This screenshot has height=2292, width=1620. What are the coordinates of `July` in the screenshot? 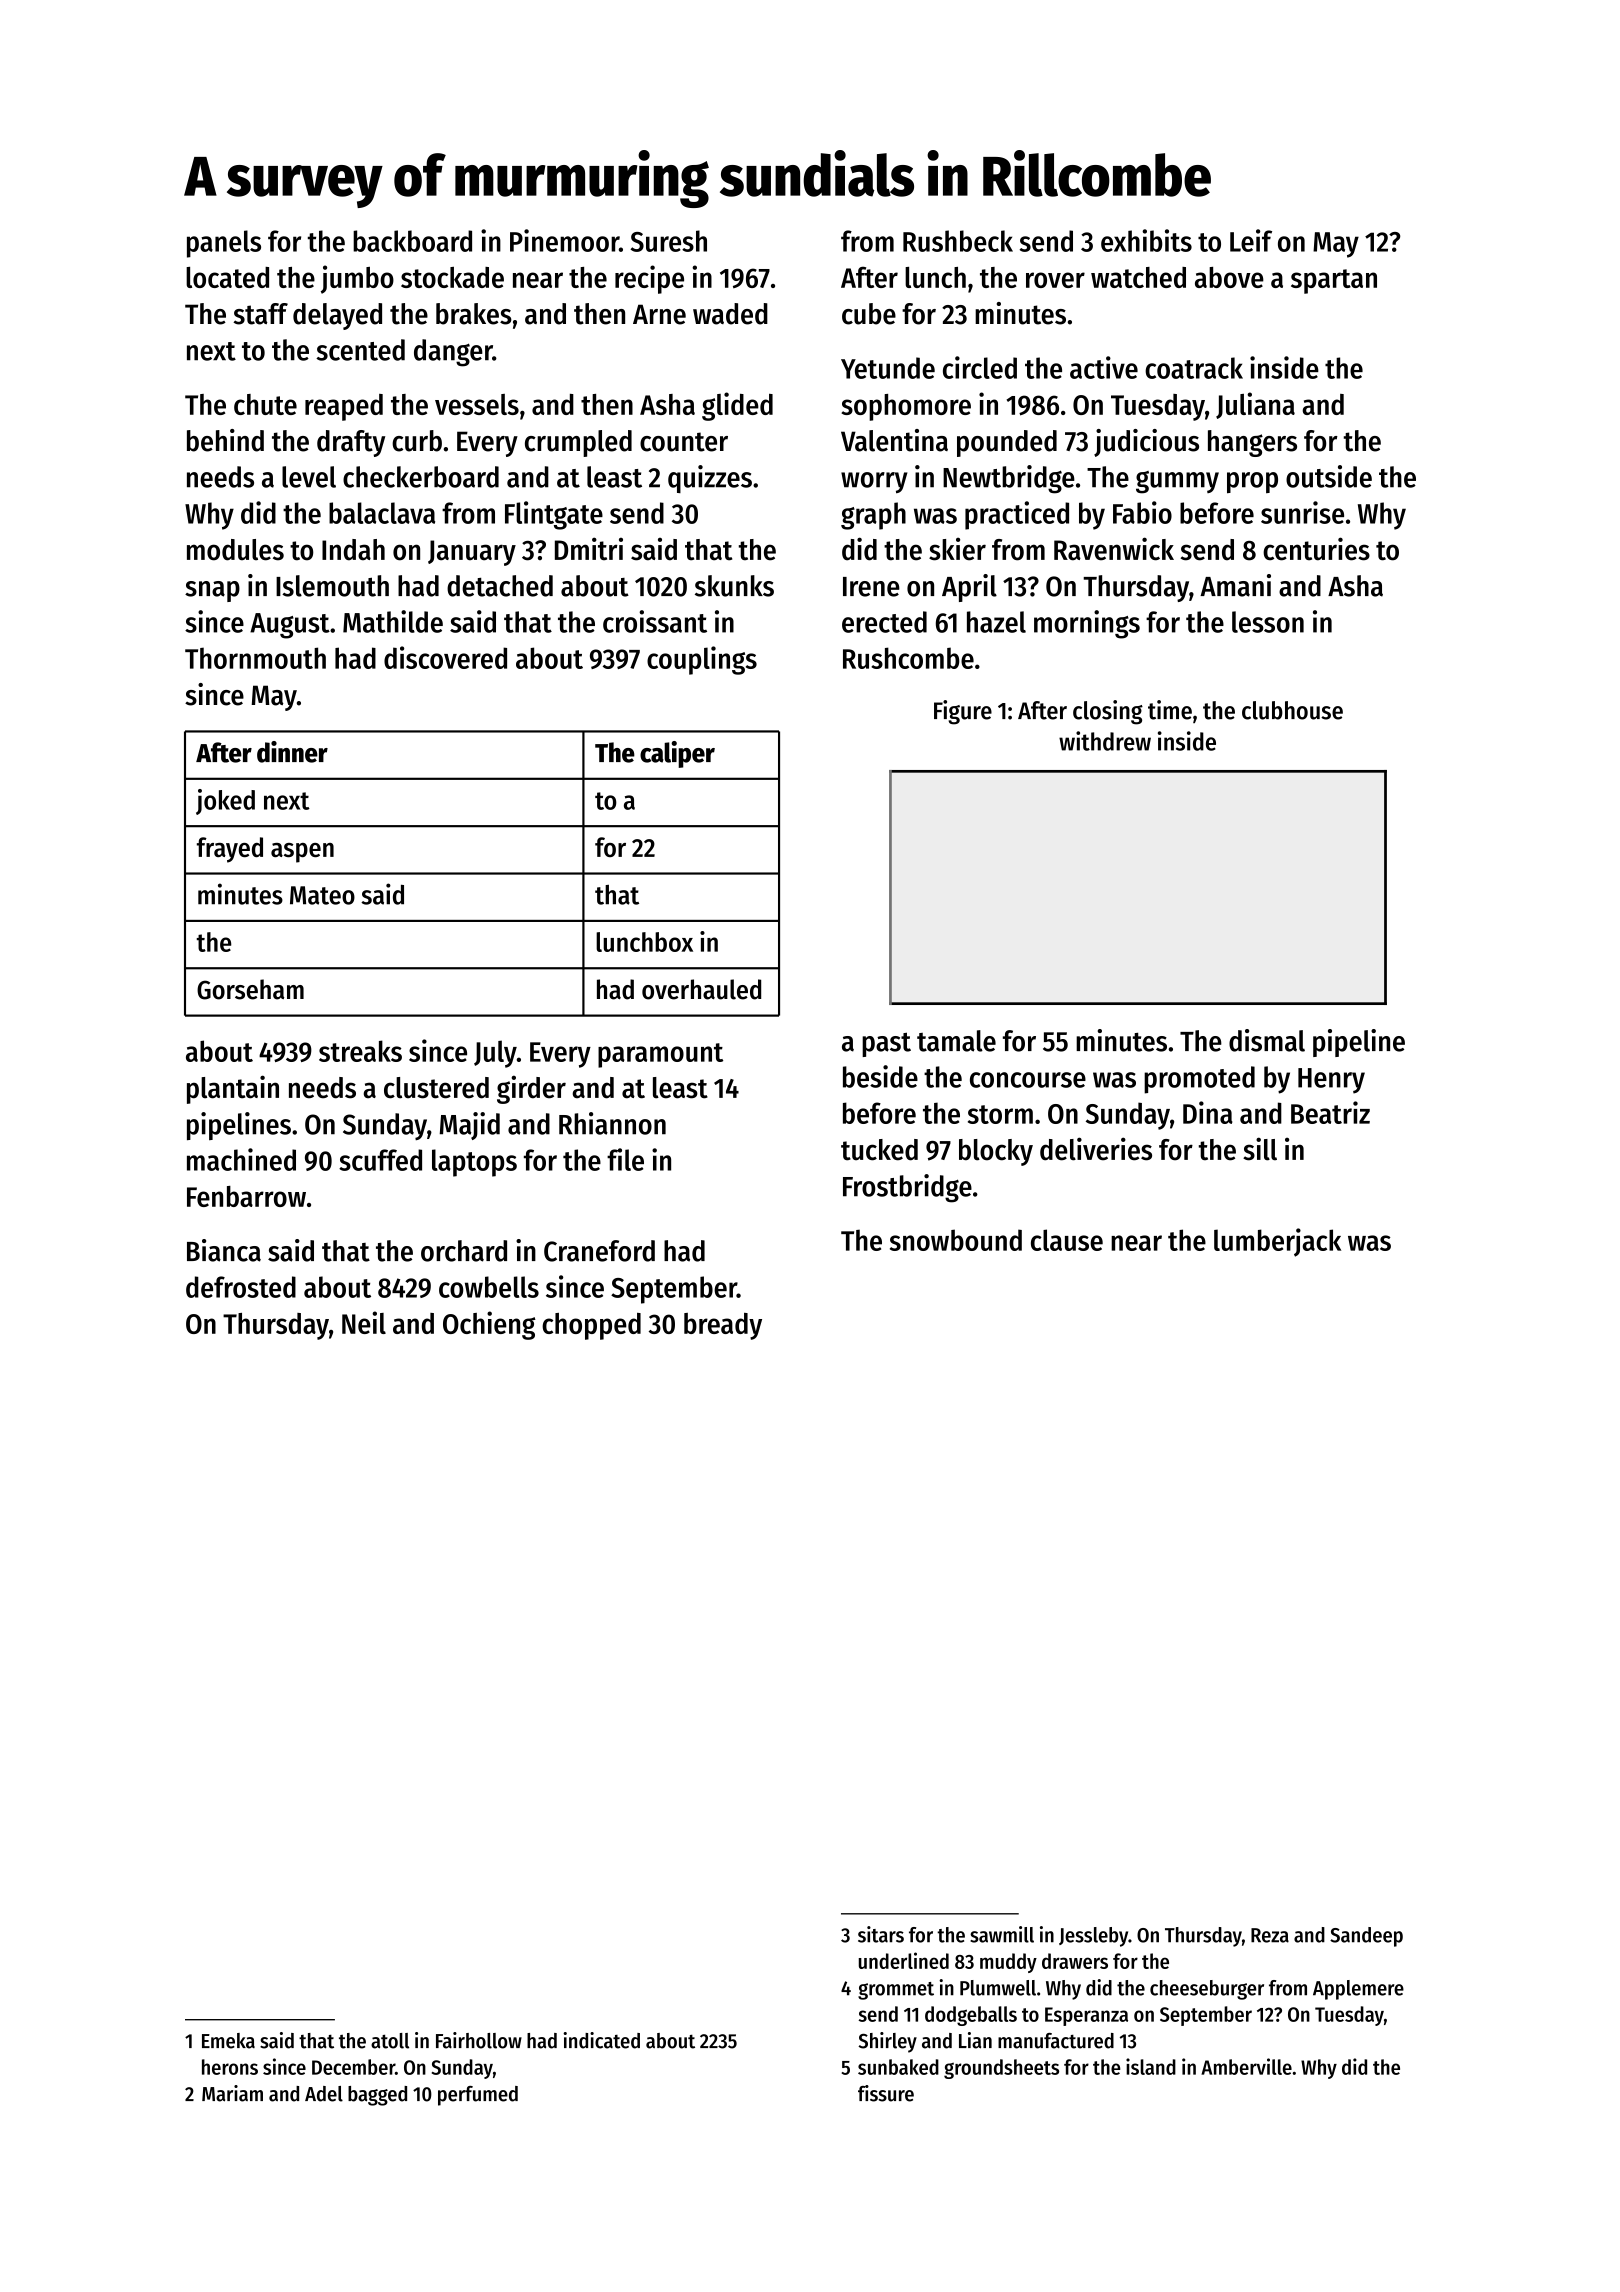 It's located at (495, 1054).
